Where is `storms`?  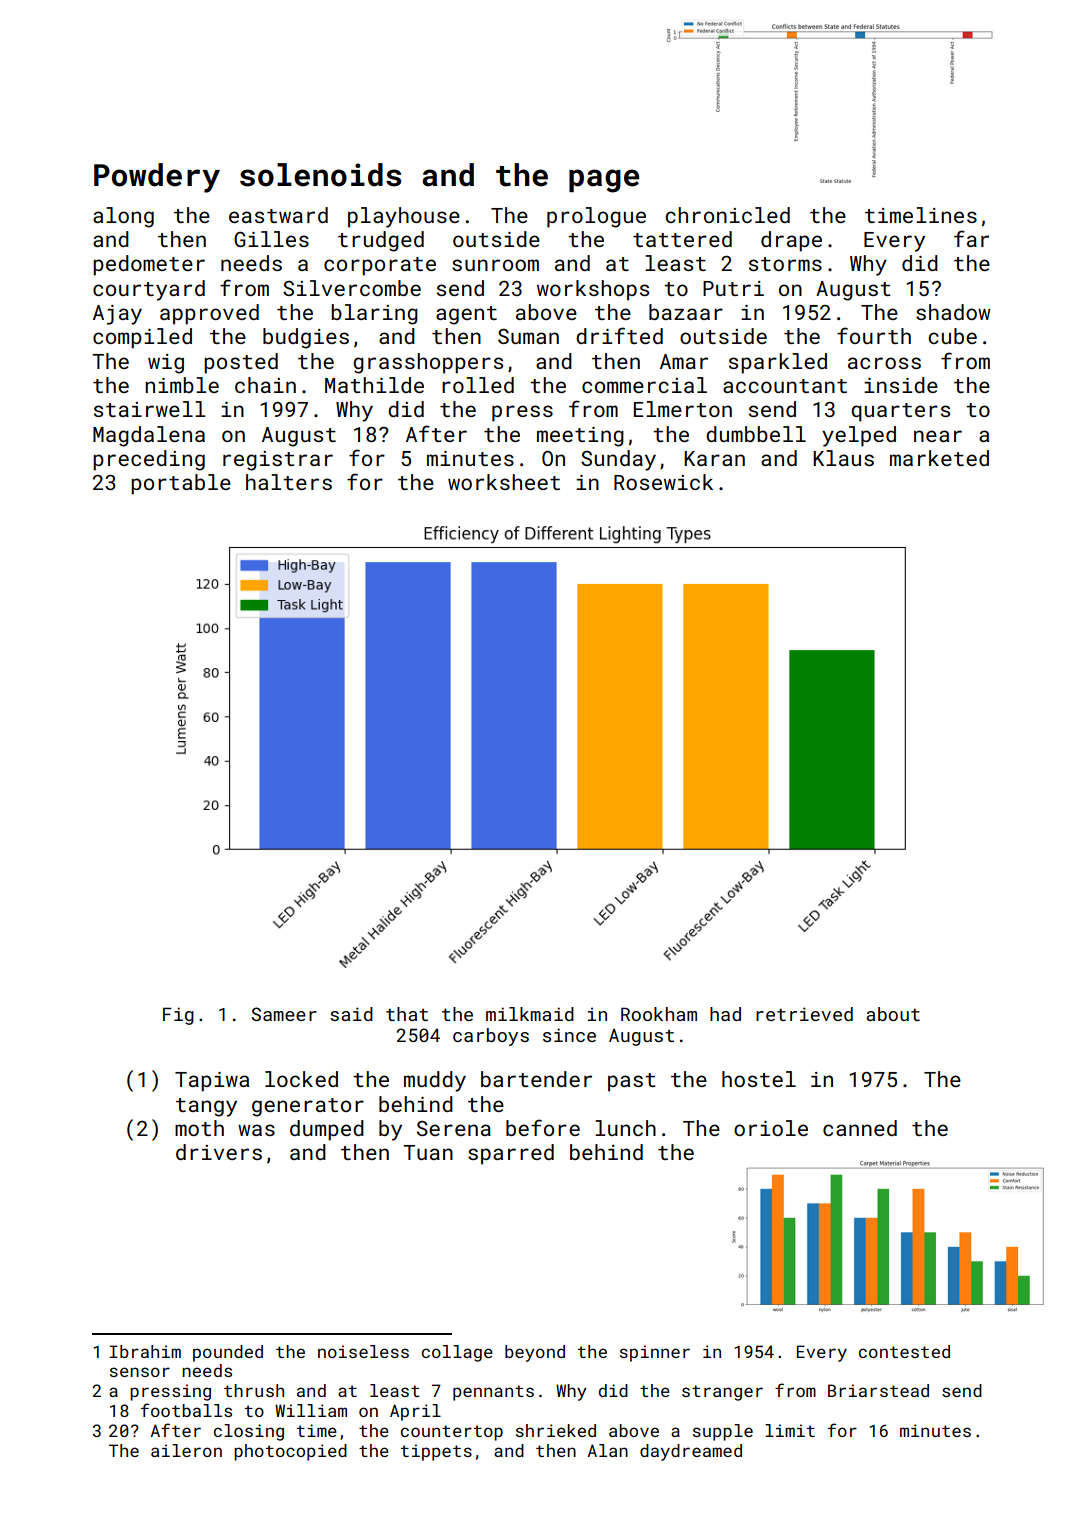
storms is located at coordinates (785, 264).
